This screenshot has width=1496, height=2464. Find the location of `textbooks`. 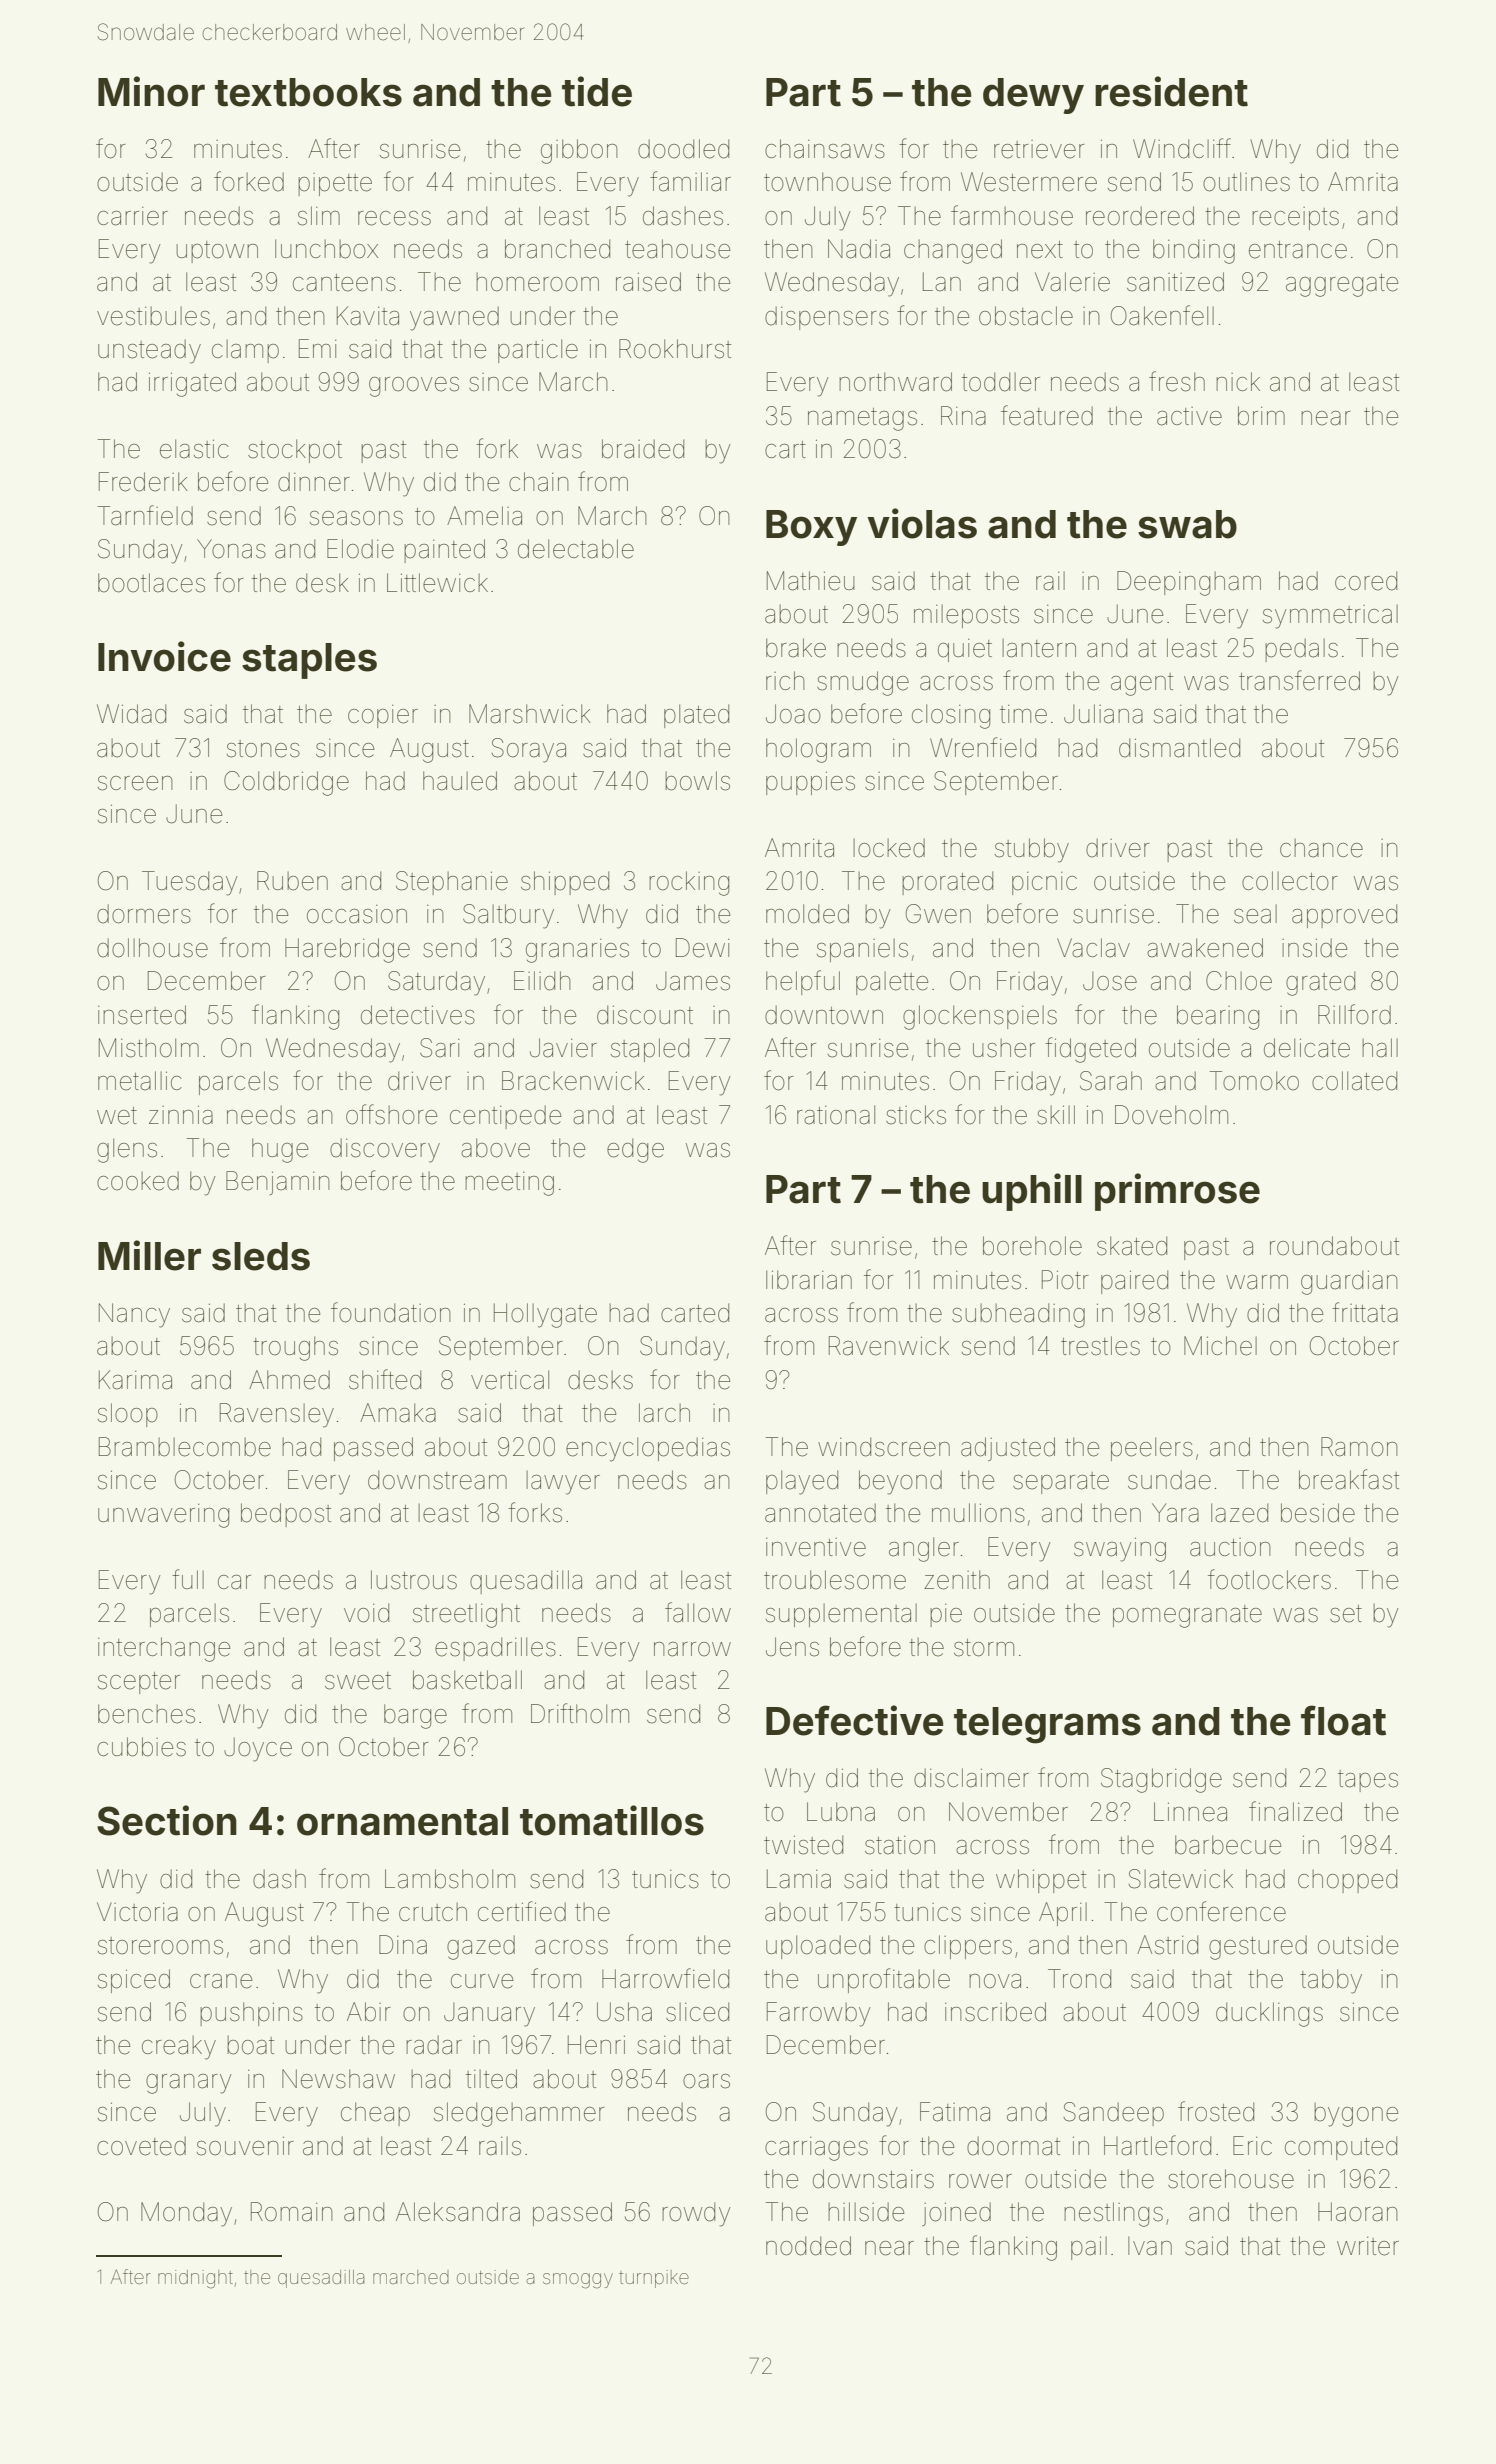

textbooks is located at coordinates (308, 92).
